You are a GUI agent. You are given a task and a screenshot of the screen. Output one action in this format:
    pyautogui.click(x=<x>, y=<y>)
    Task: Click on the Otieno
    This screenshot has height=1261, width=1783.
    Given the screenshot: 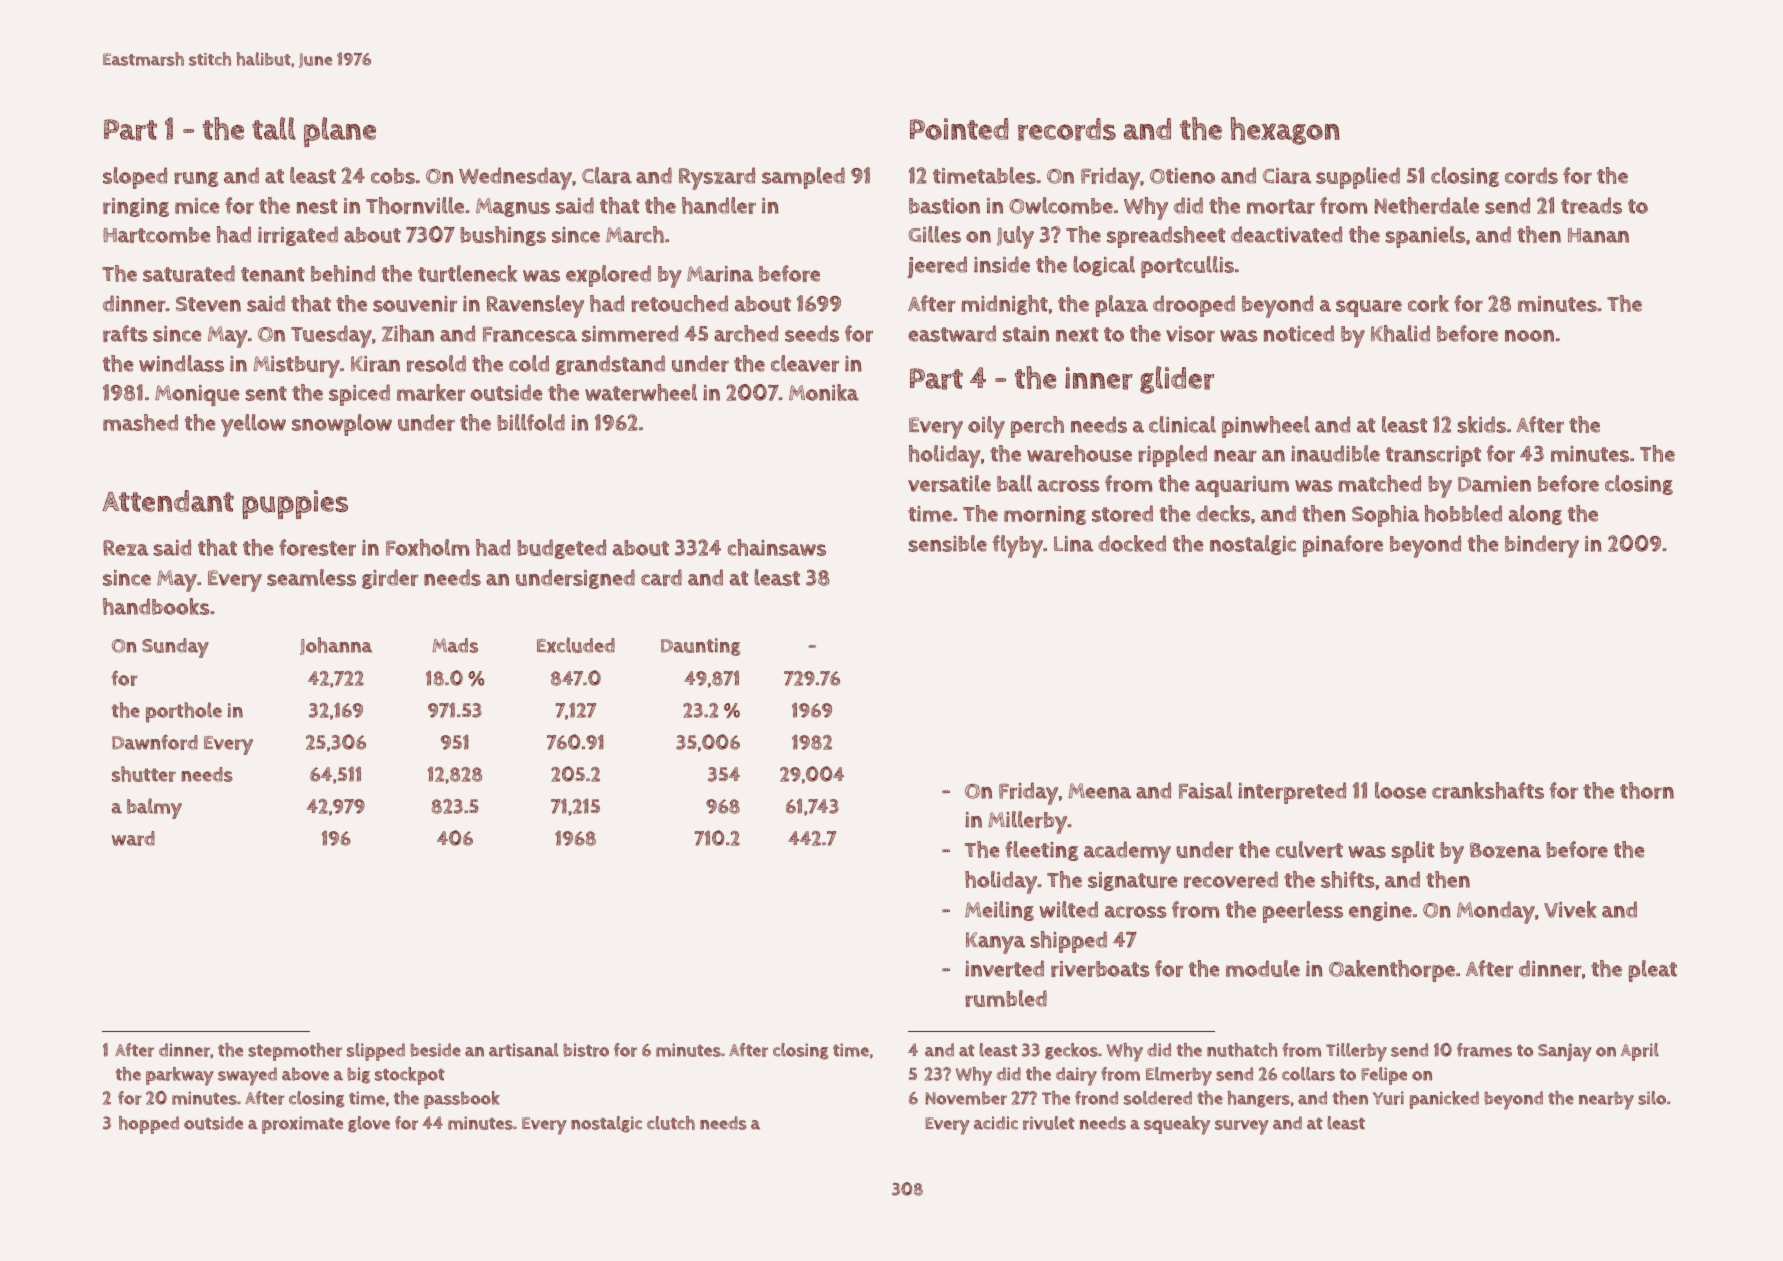 What is the action you would take?
    pyautogui.click(x=1182, y=176)
